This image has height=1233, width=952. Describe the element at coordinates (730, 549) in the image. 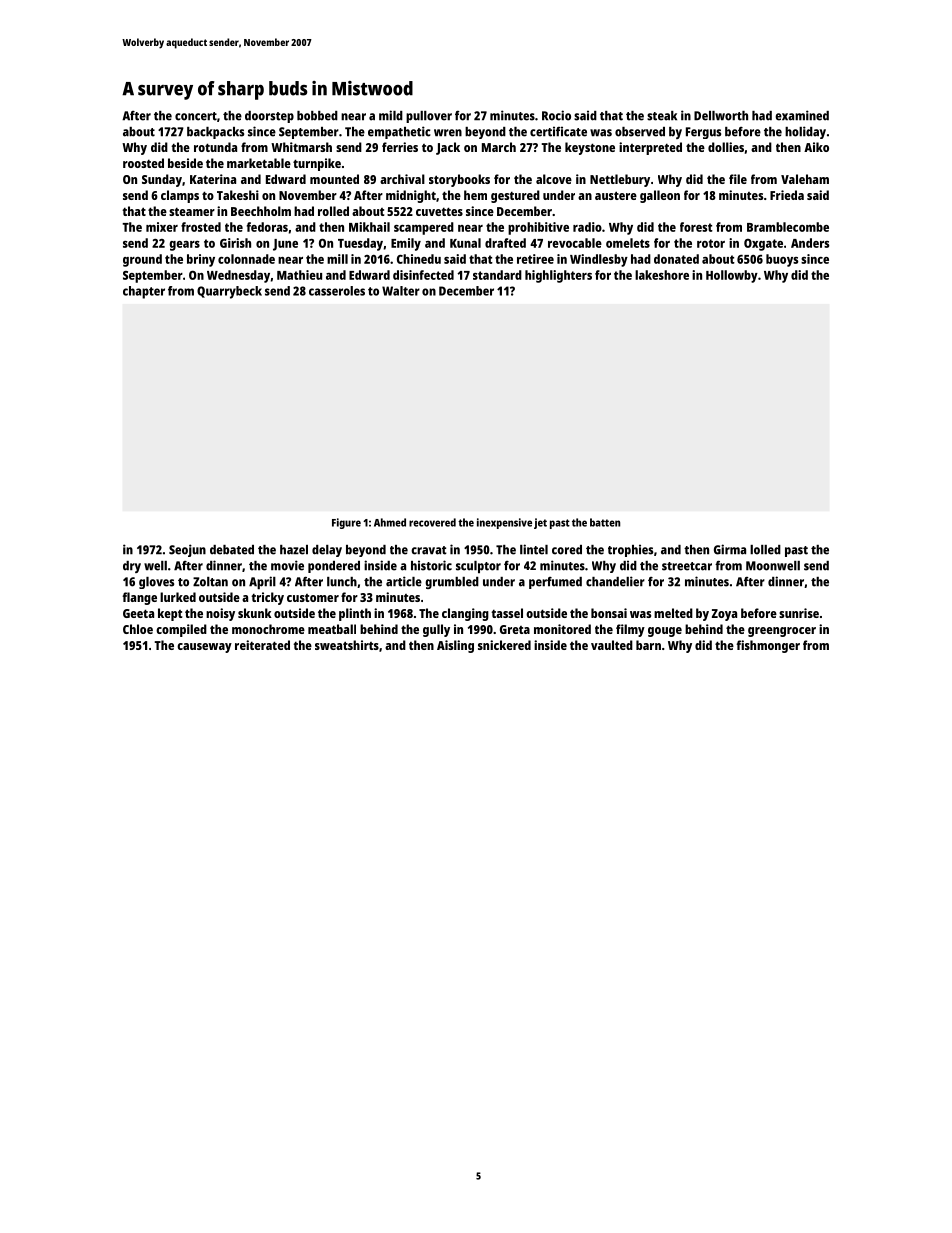

I see `Girma` at that location.
